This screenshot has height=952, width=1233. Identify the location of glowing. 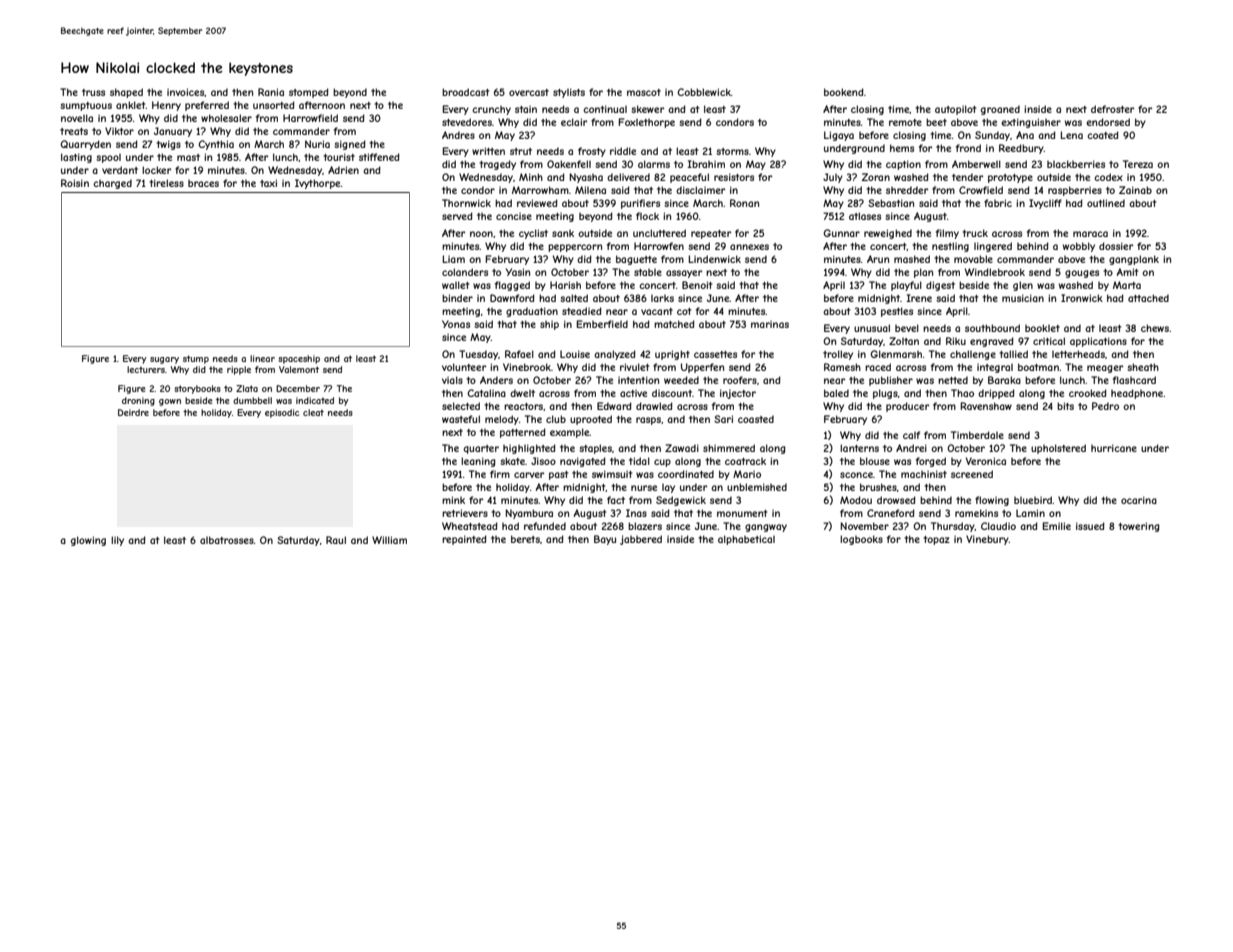
(88, 541).
